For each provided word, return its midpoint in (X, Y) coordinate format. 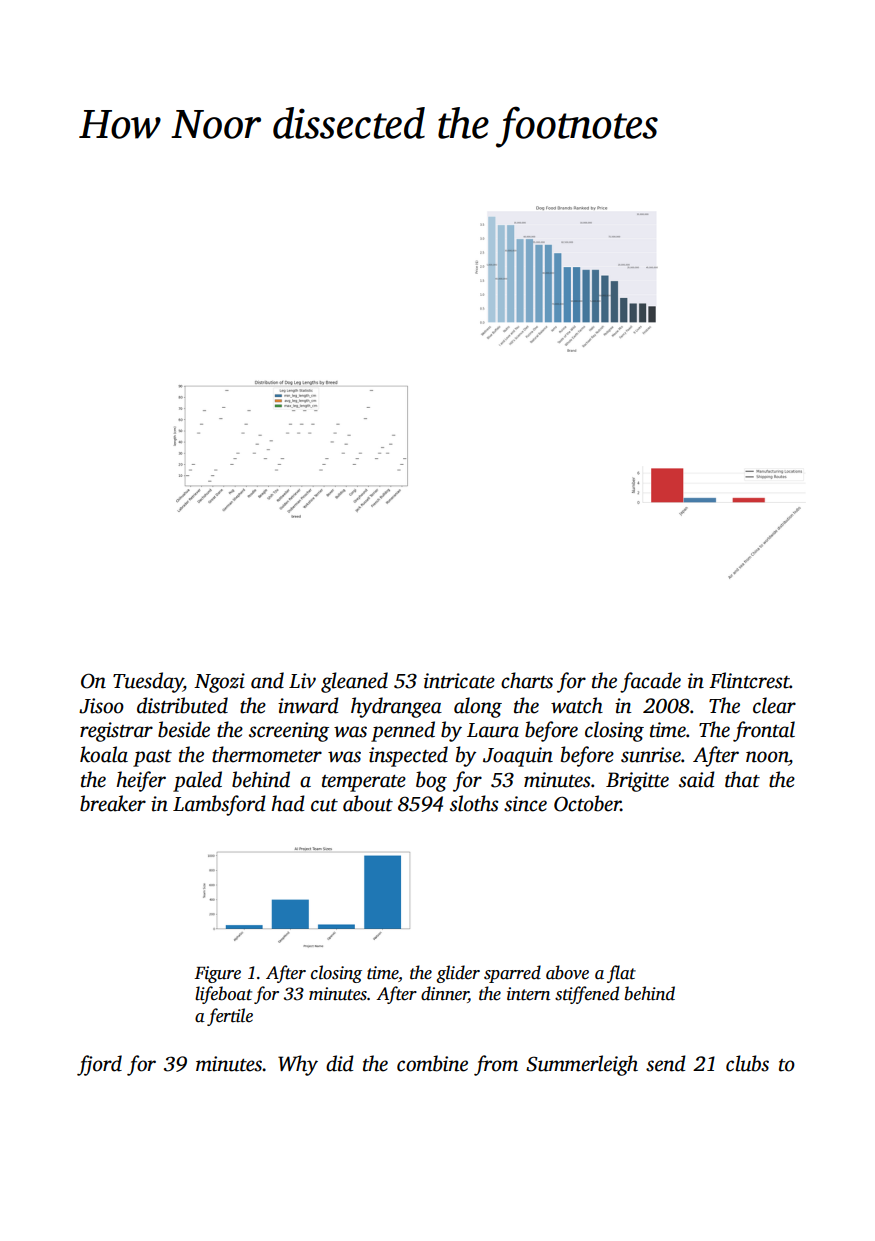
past (152, 758)
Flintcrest (749, 680)
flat (621, 974)
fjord (99, 1065)
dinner (444, 994)
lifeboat (223, 995)
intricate (459, 681)
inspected (408, 756)
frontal (764, 731)
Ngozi (219, 683)
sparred (512, 974)
